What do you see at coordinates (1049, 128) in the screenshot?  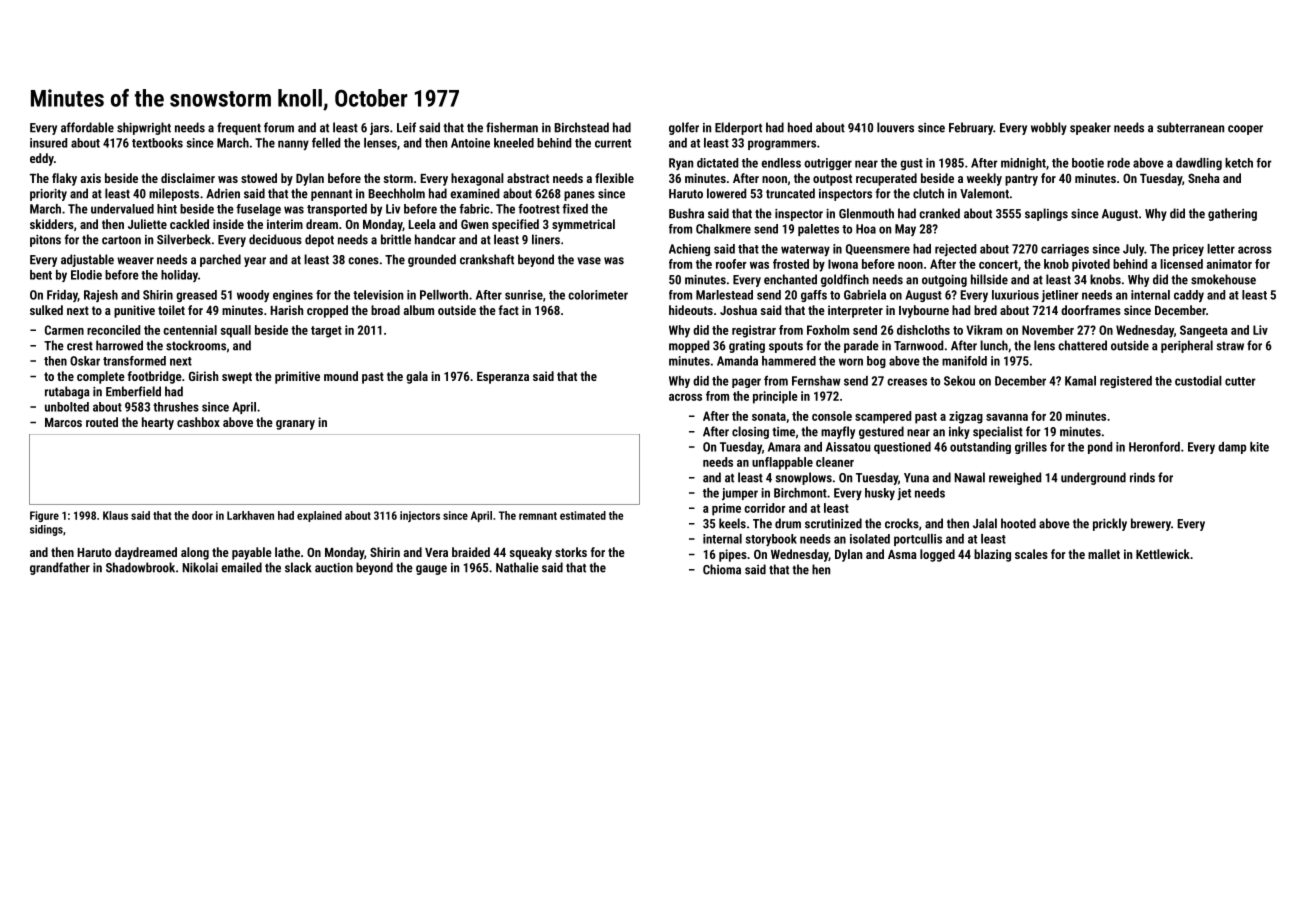 I see `wobbly` at bounding box center [1049, 128].
